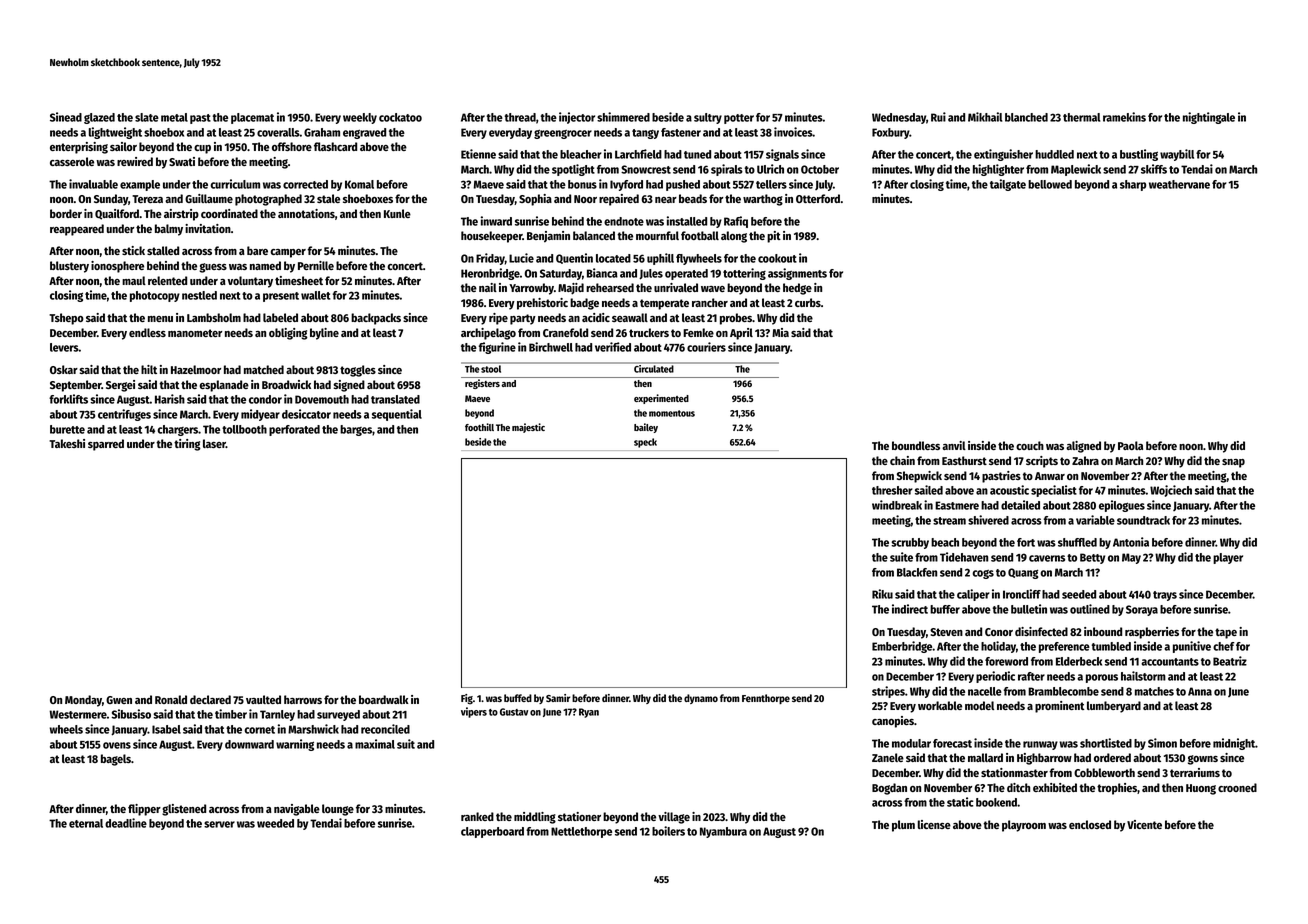  I want to click on thermal, so click(1081, 117).
